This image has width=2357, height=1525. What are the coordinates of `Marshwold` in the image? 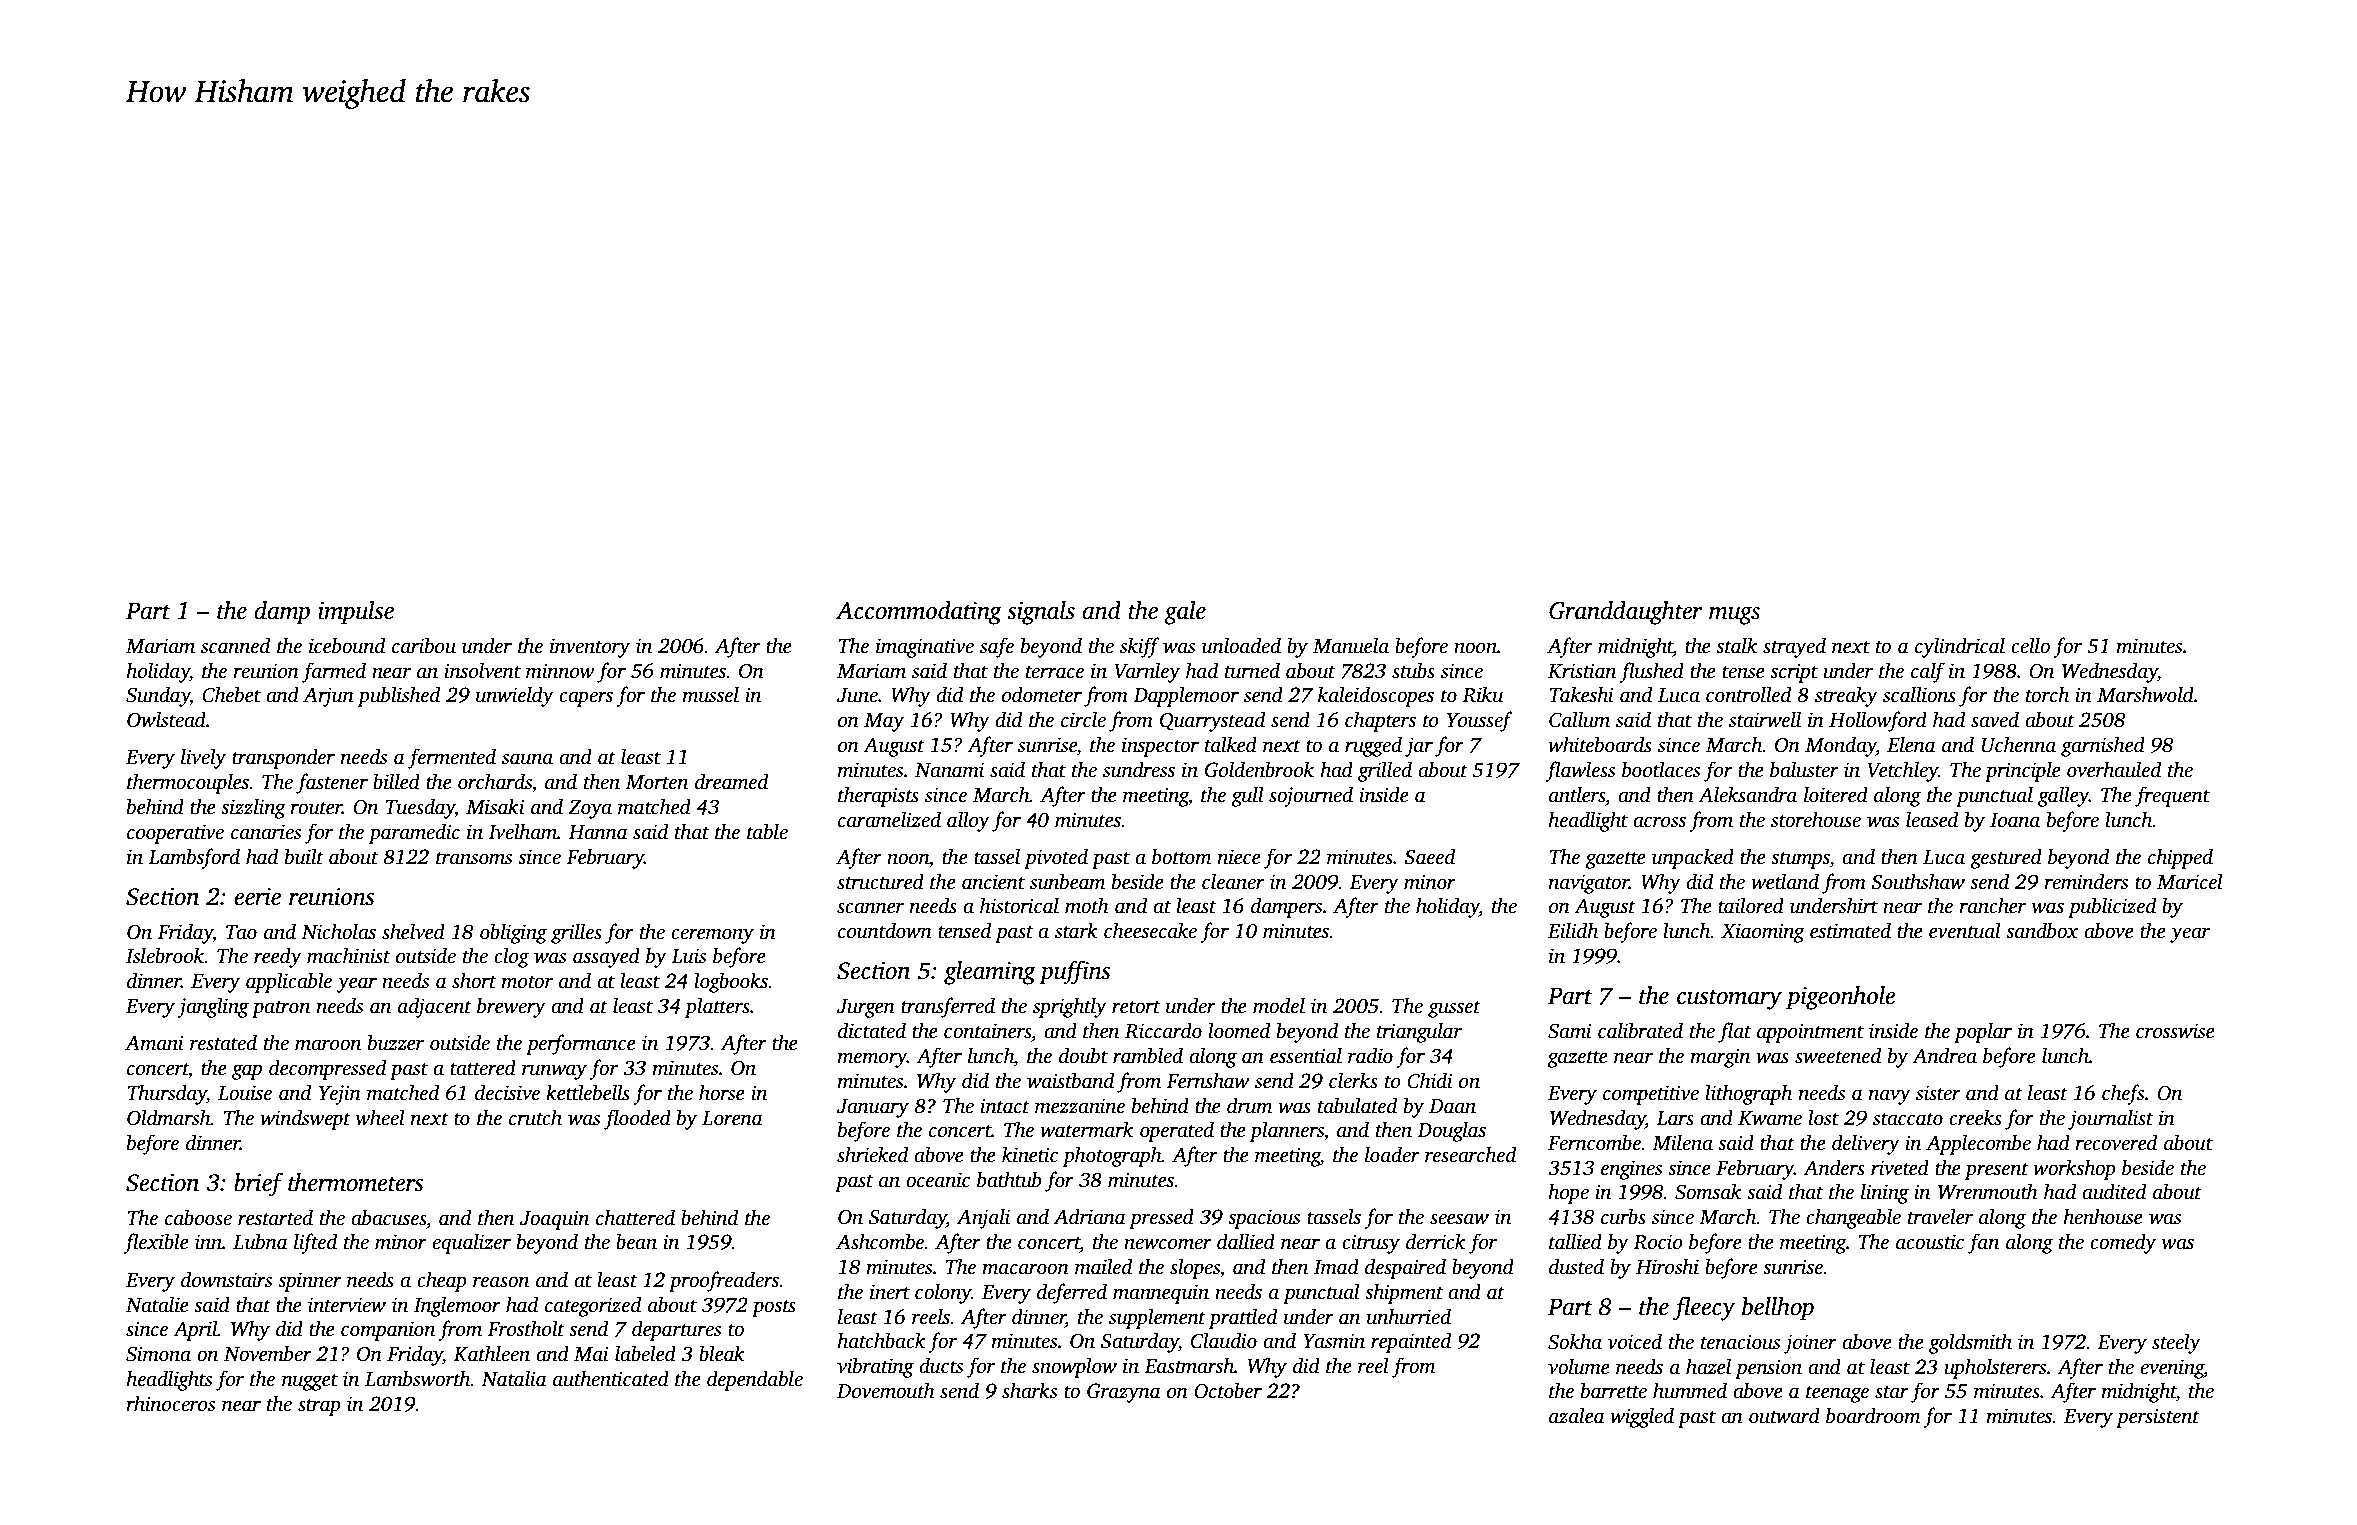 It's located at (2145, 694).
